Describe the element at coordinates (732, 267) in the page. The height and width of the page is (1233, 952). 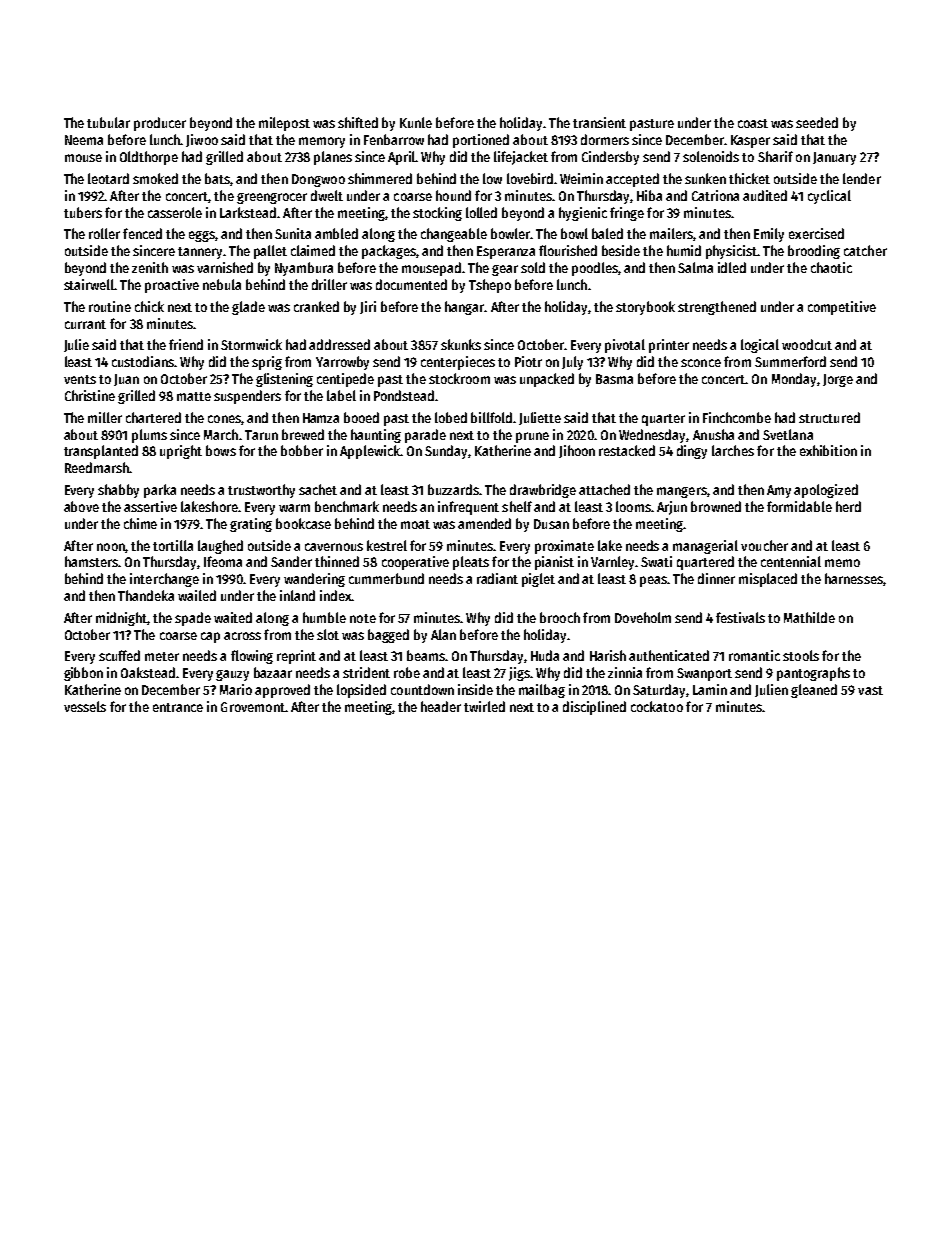
I see `idled` at that location.
